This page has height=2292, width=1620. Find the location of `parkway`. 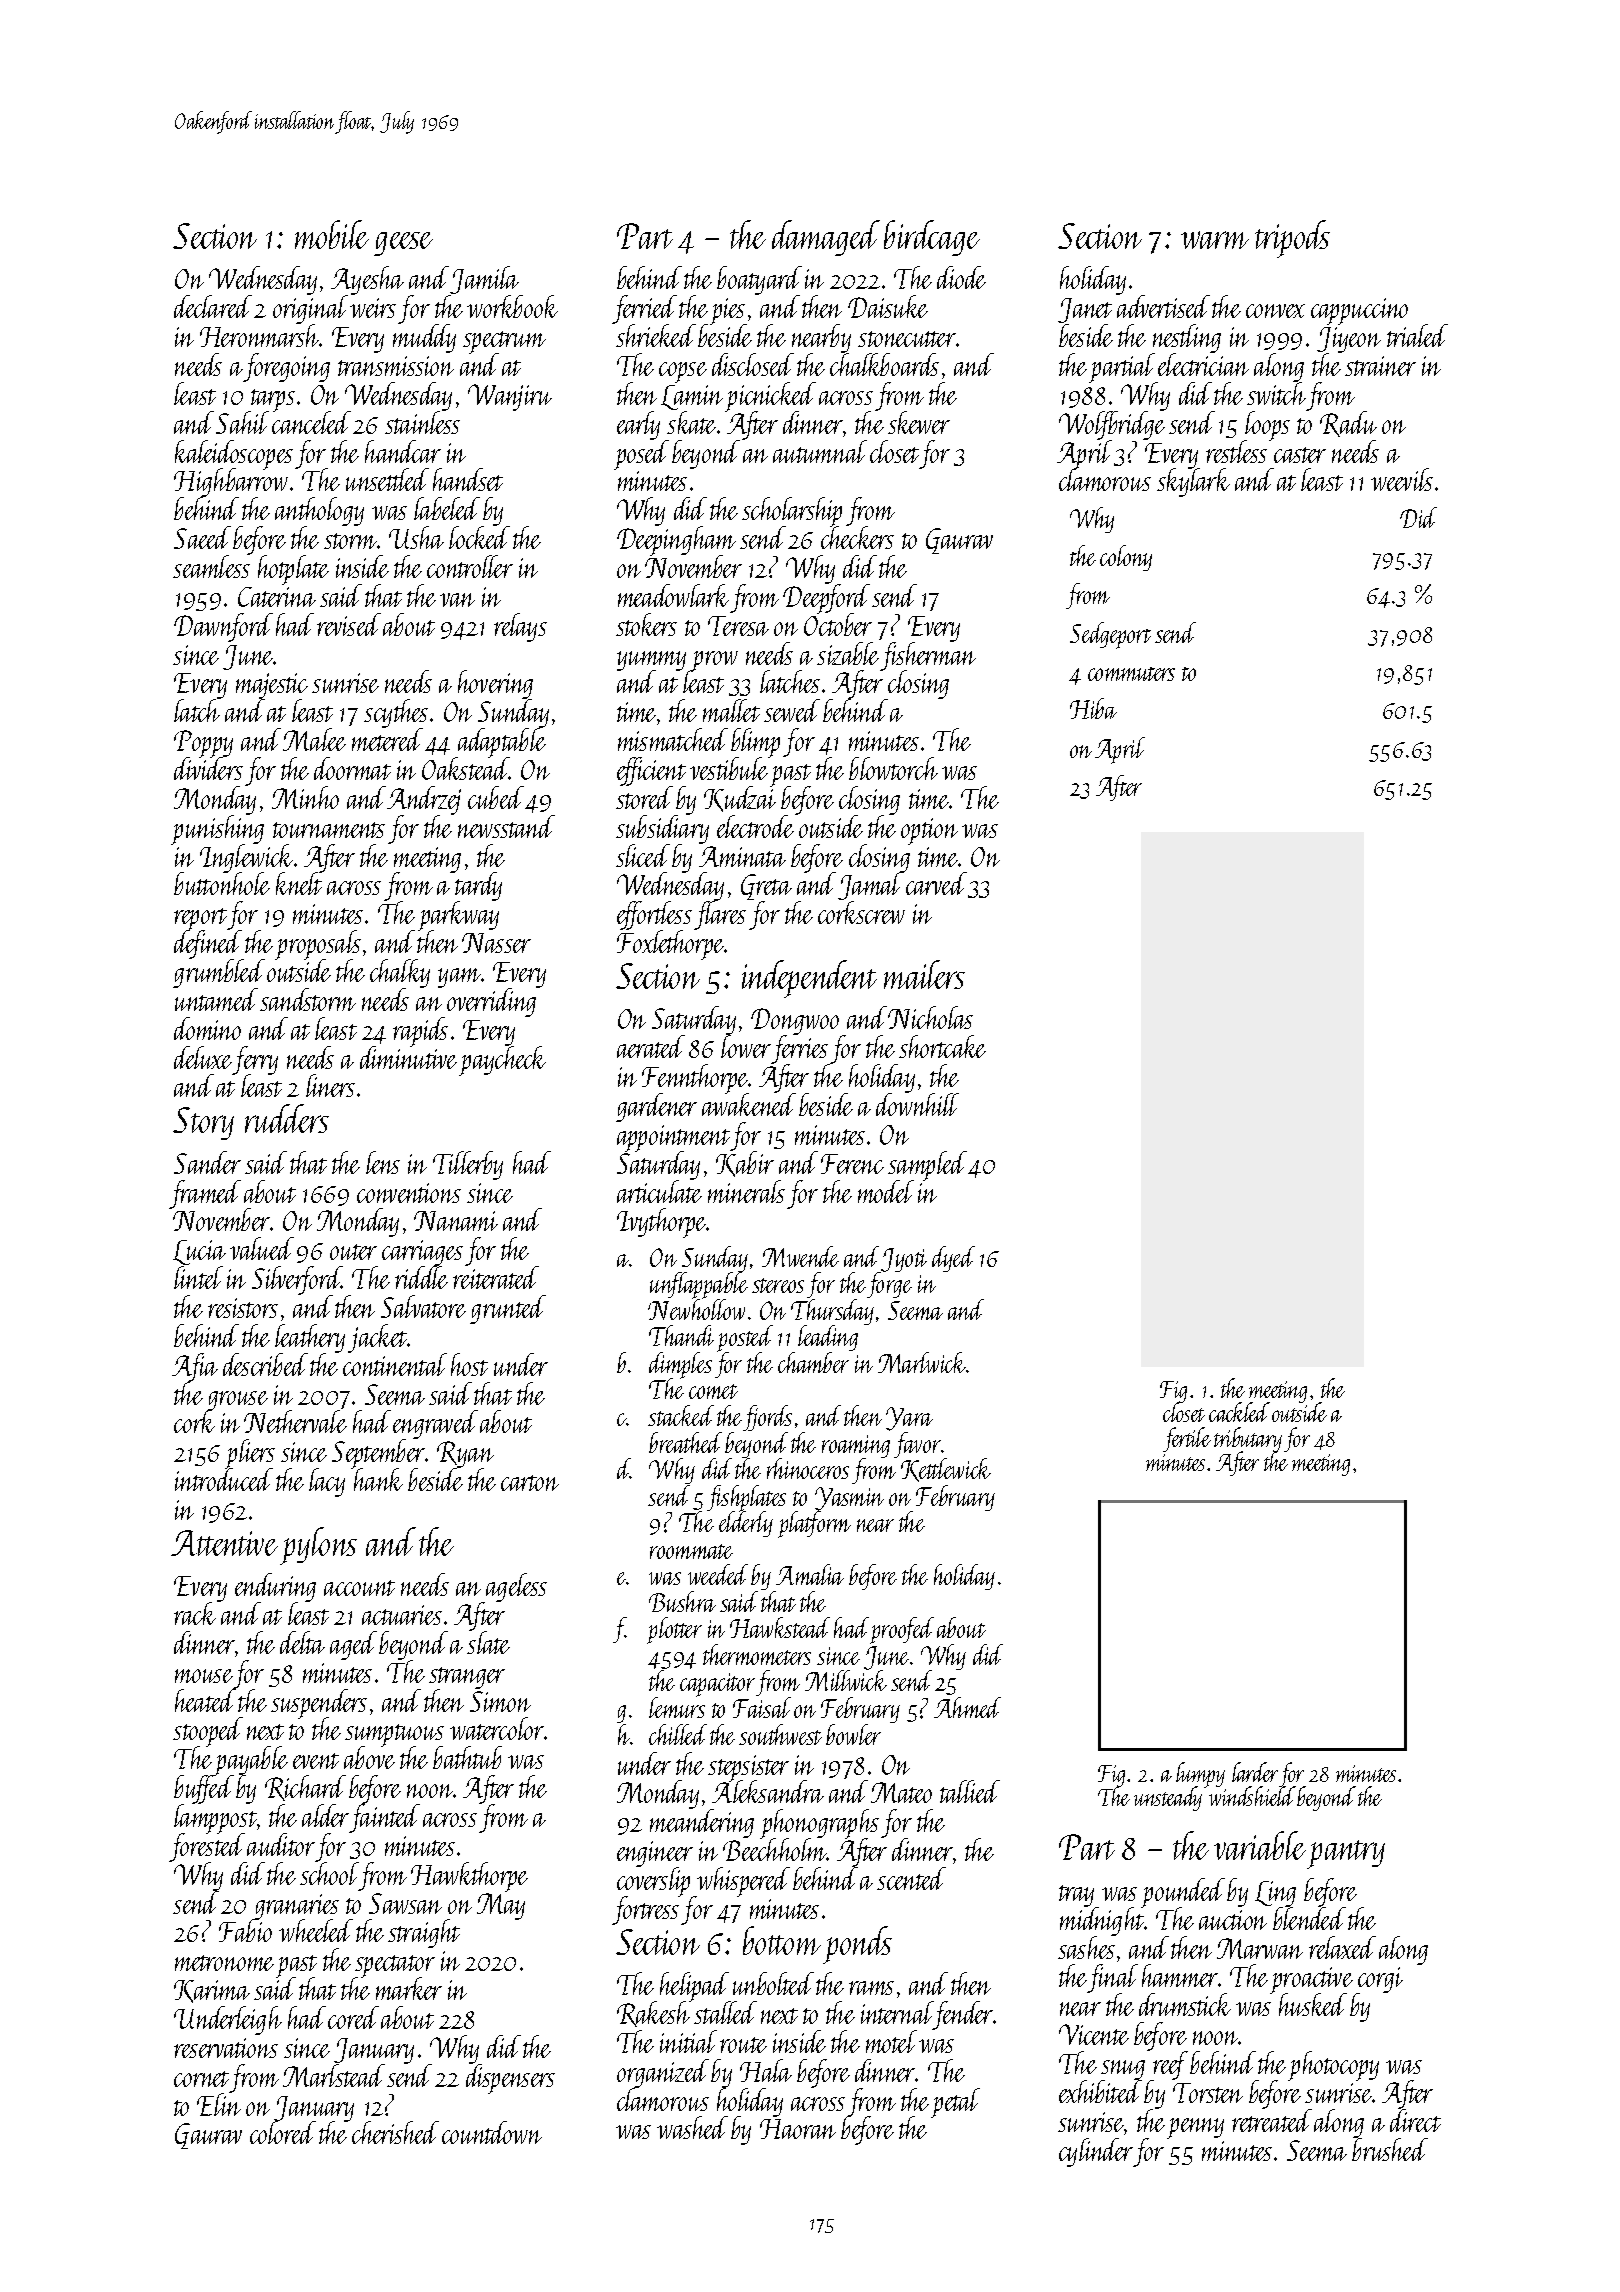

parkway is located at coordinates (458, 916).
